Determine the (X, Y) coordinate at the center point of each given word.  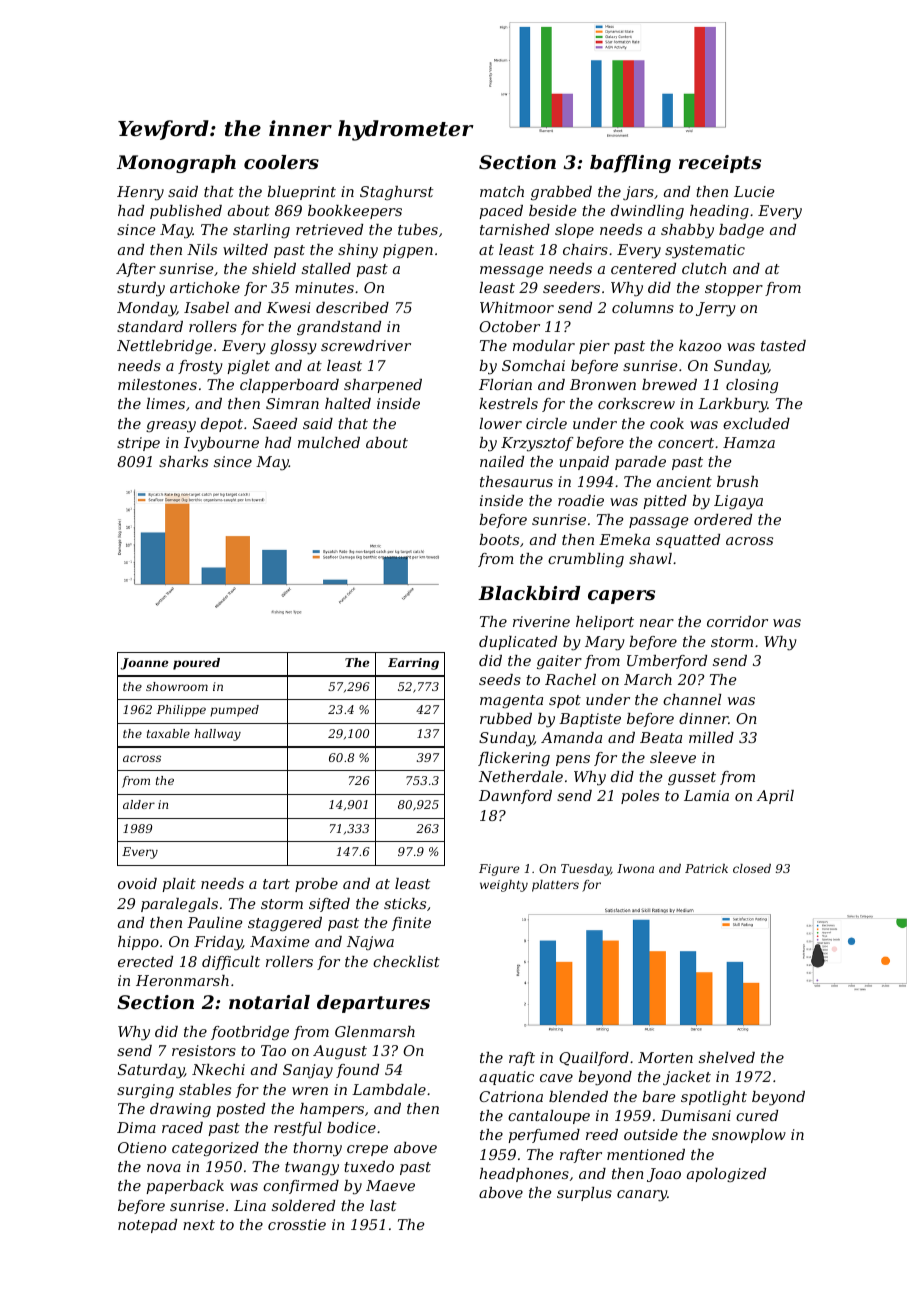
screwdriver (366, 345)
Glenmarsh (375, 1031)
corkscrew (636, 403)
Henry (140, 193)
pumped (234, 711)
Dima (136, 1127)
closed (752, 868)
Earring (413, 664)
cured (757, 1115)
